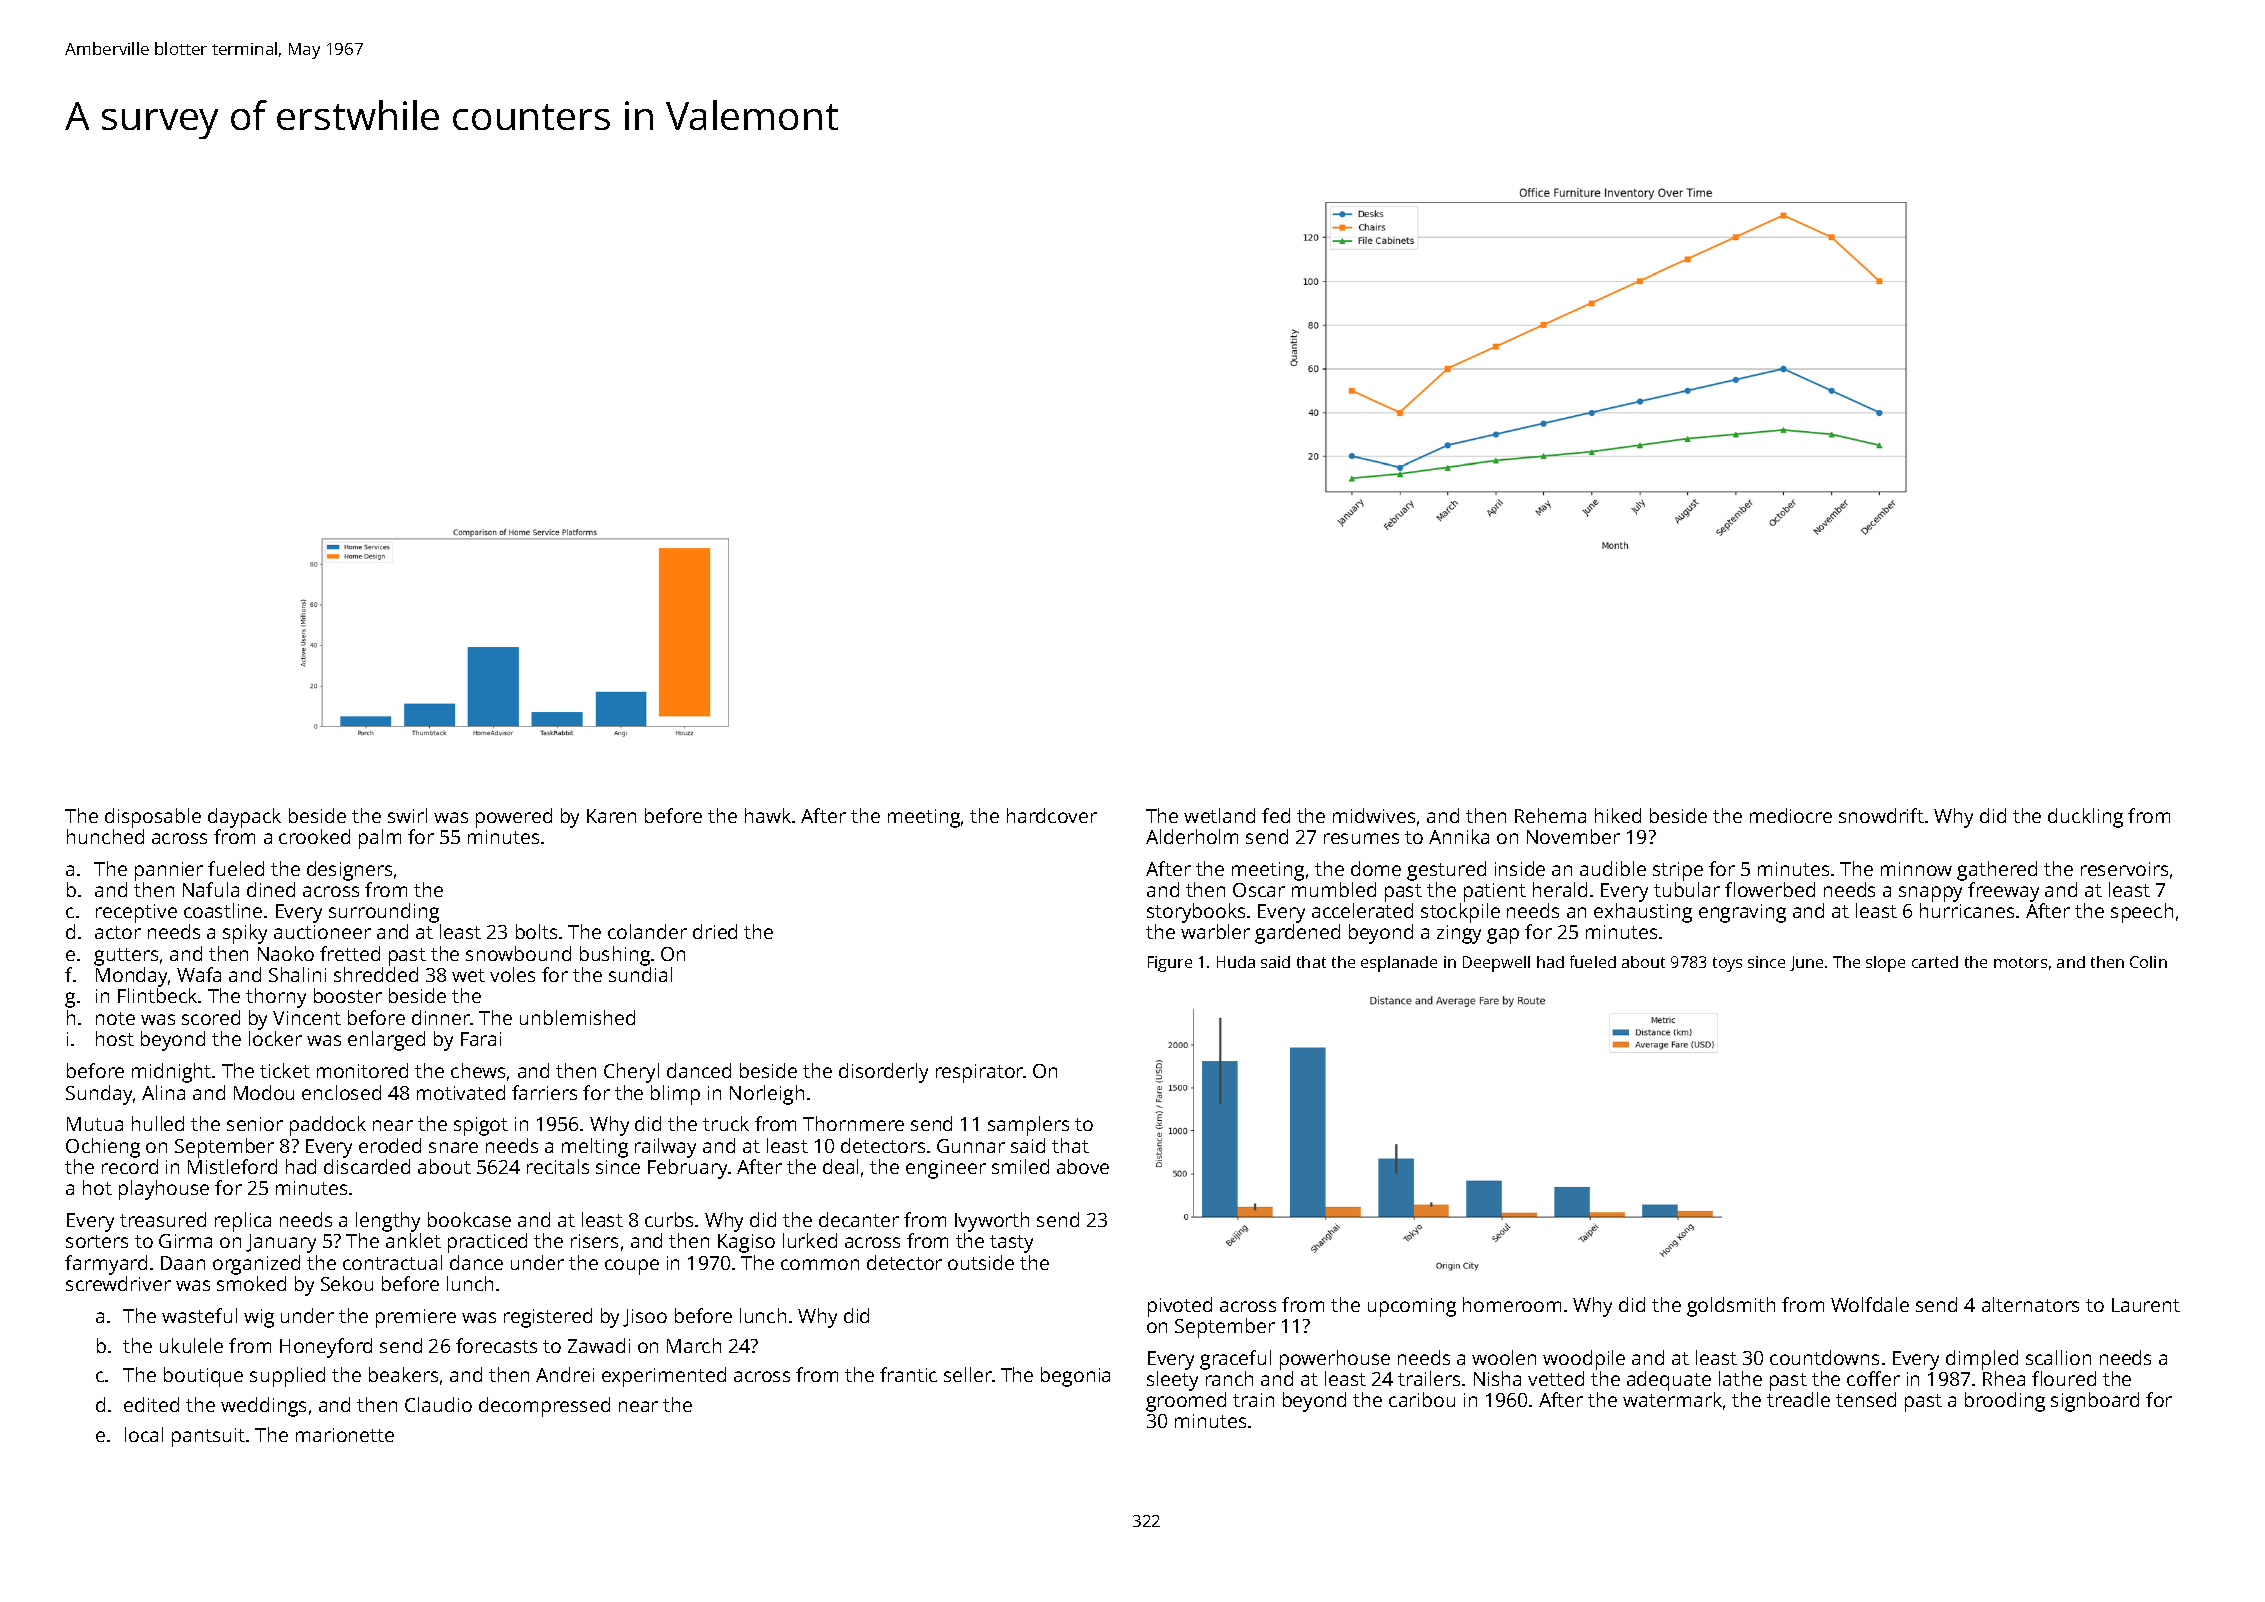 Image resolution: width=2265 pixels, height=1602 pixels. Describe the element at coordinates (115, 1038) in the screenshot. I see `host` at that location.
